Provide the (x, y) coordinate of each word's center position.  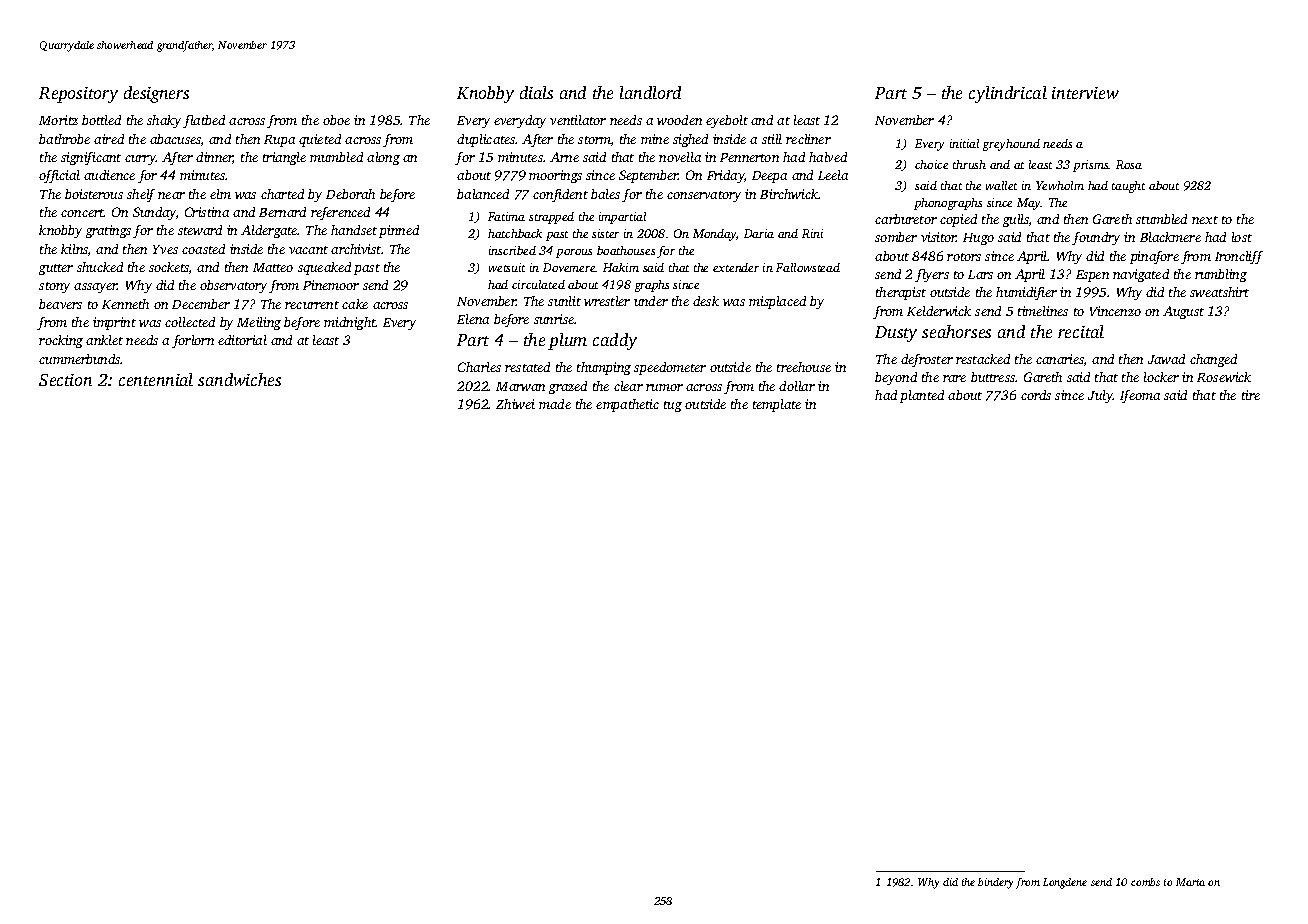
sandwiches (239, 379)
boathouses (626, 250)
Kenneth (125, 304)
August (1183, 312)
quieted (320, 140)
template (777, 405)
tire (1251, 395)
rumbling (1221, 275)
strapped (551, 218)
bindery (995, 883)
